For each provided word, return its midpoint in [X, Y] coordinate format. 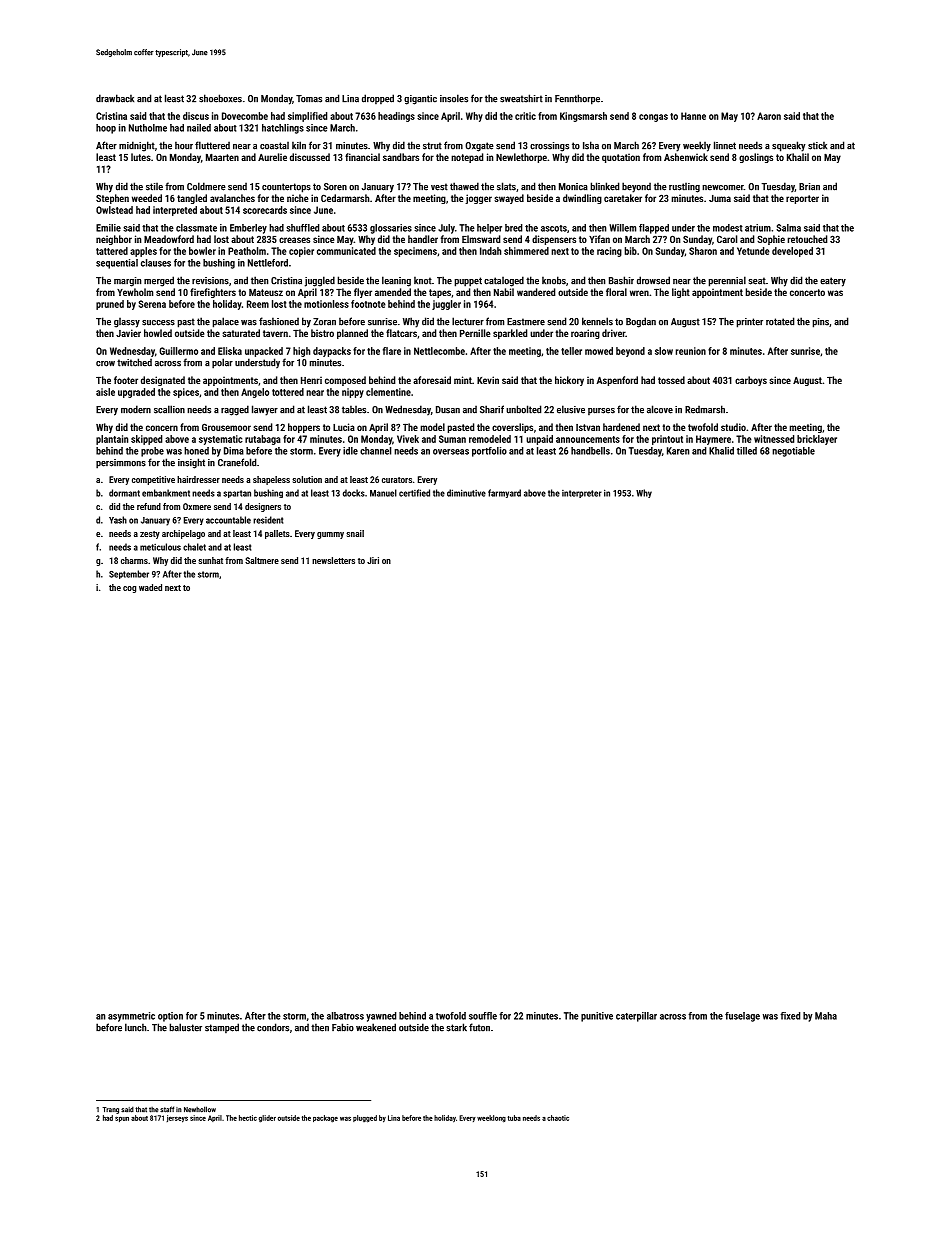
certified [414, 493]
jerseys [177, 1119]
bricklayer [817, 440]
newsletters [333, 560]
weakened [376, 1027]
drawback [115, 98]
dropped [378, 99]
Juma [720, 198]
